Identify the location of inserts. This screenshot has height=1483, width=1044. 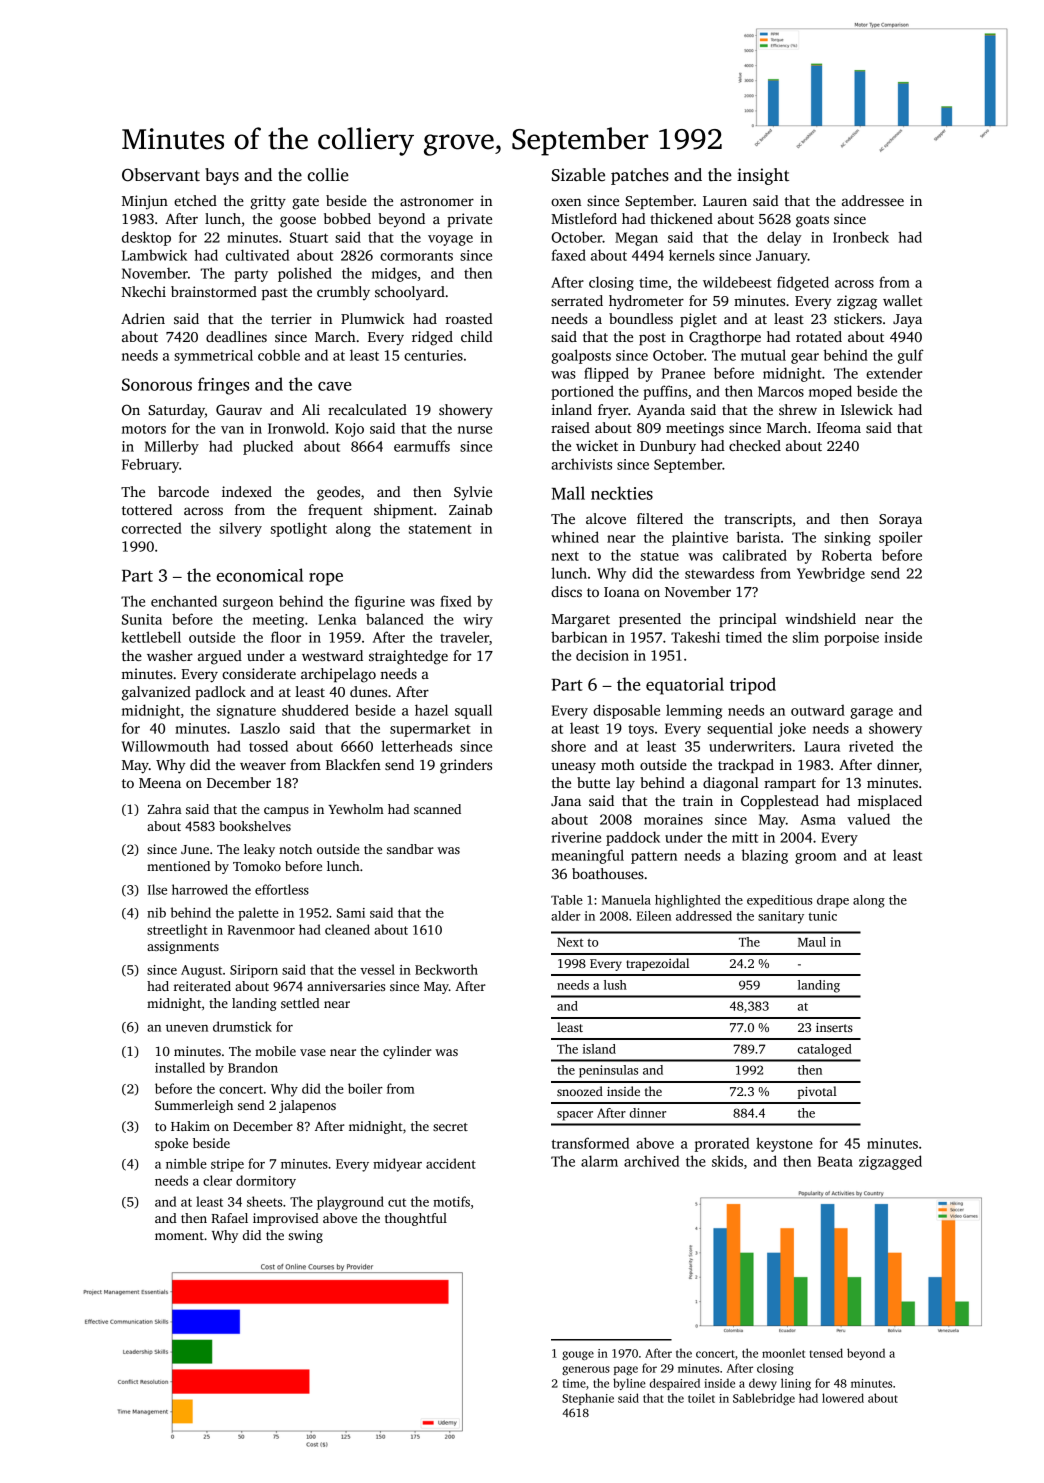
(834, 1027).
